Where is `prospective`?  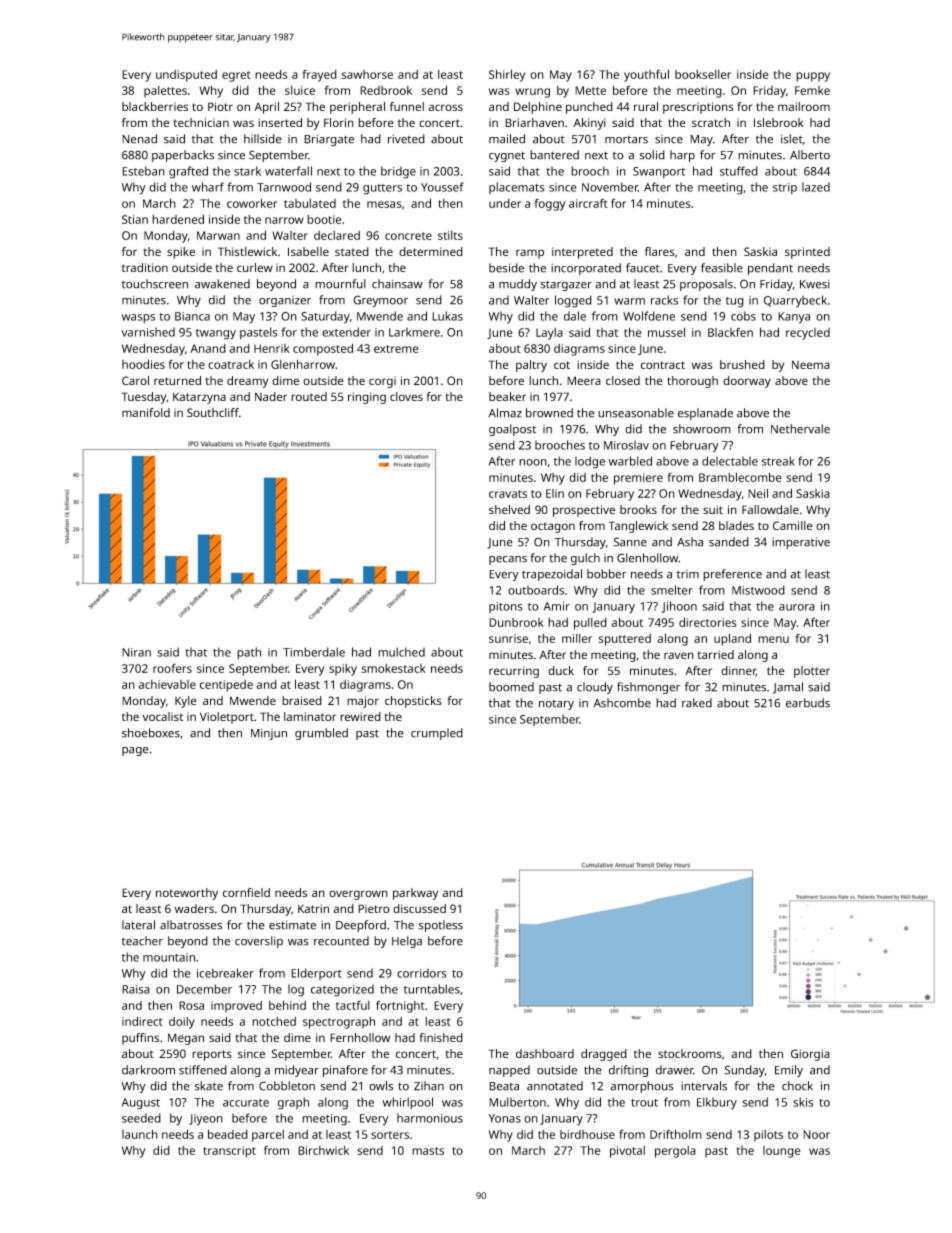
prospective is located at coordinates (584, 511).
